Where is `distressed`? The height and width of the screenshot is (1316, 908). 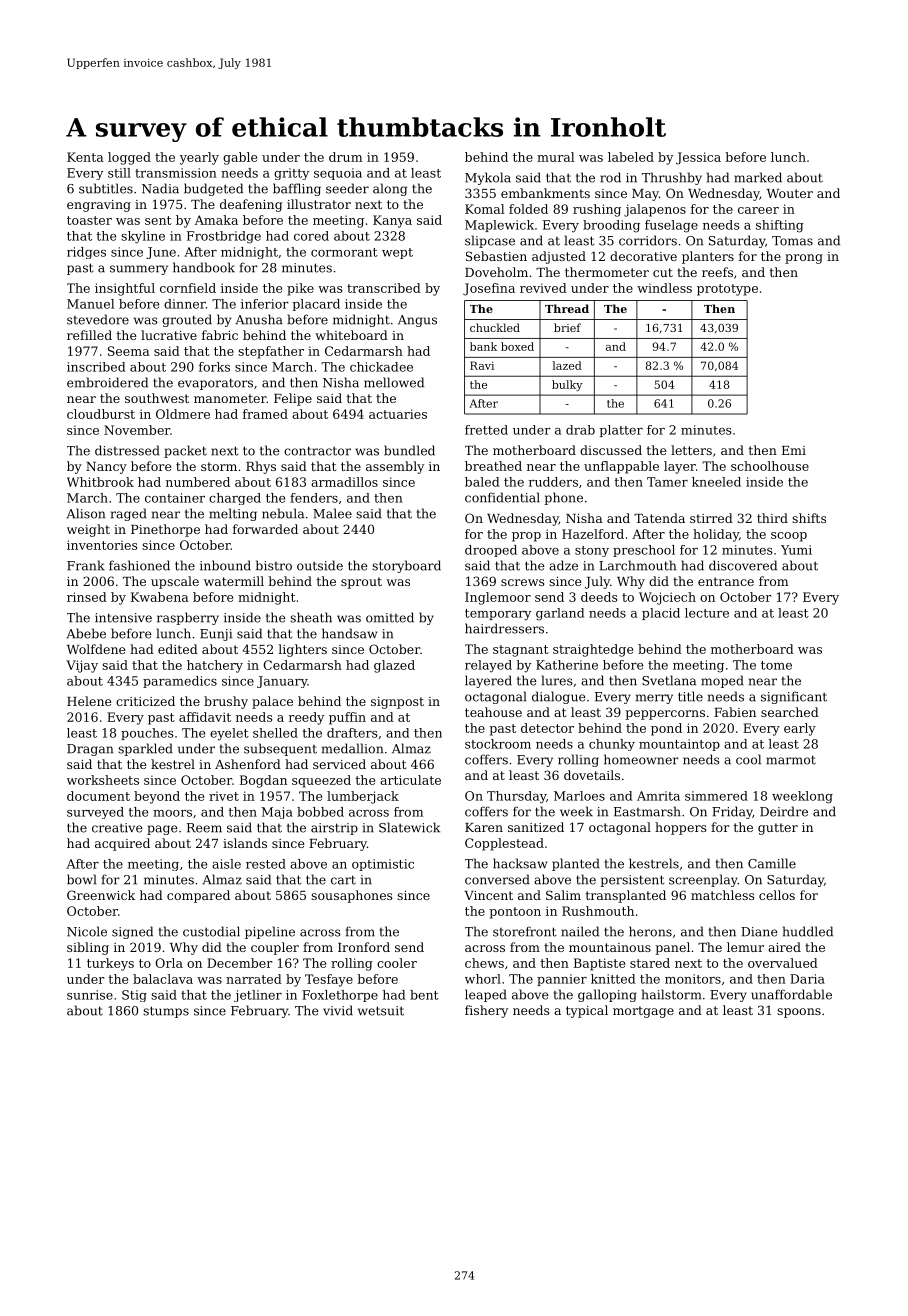
distressed is located at coordinates (127, 450).
